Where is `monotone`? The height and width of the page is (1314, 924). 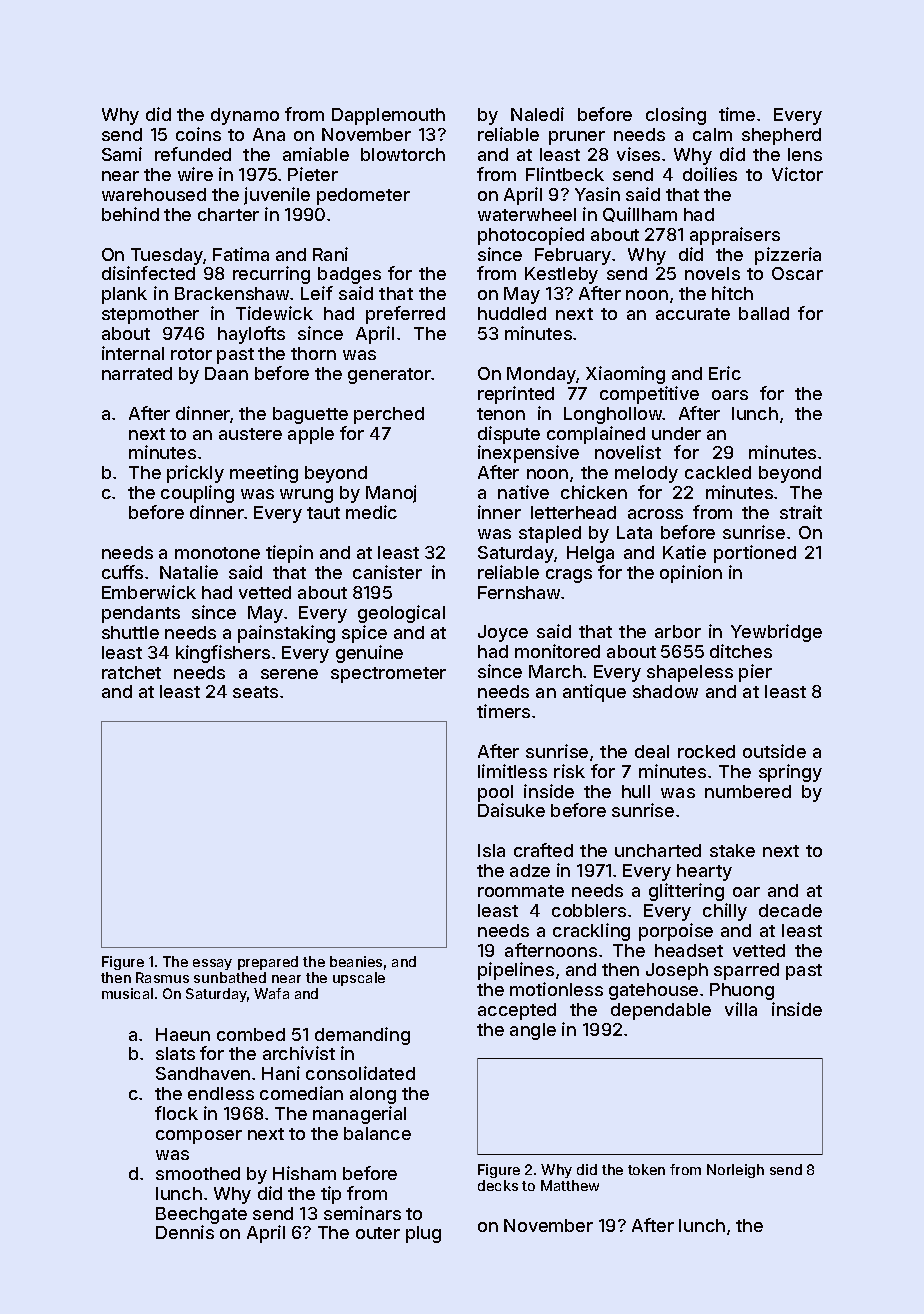 monotone is located at coordinates (217, 553).
